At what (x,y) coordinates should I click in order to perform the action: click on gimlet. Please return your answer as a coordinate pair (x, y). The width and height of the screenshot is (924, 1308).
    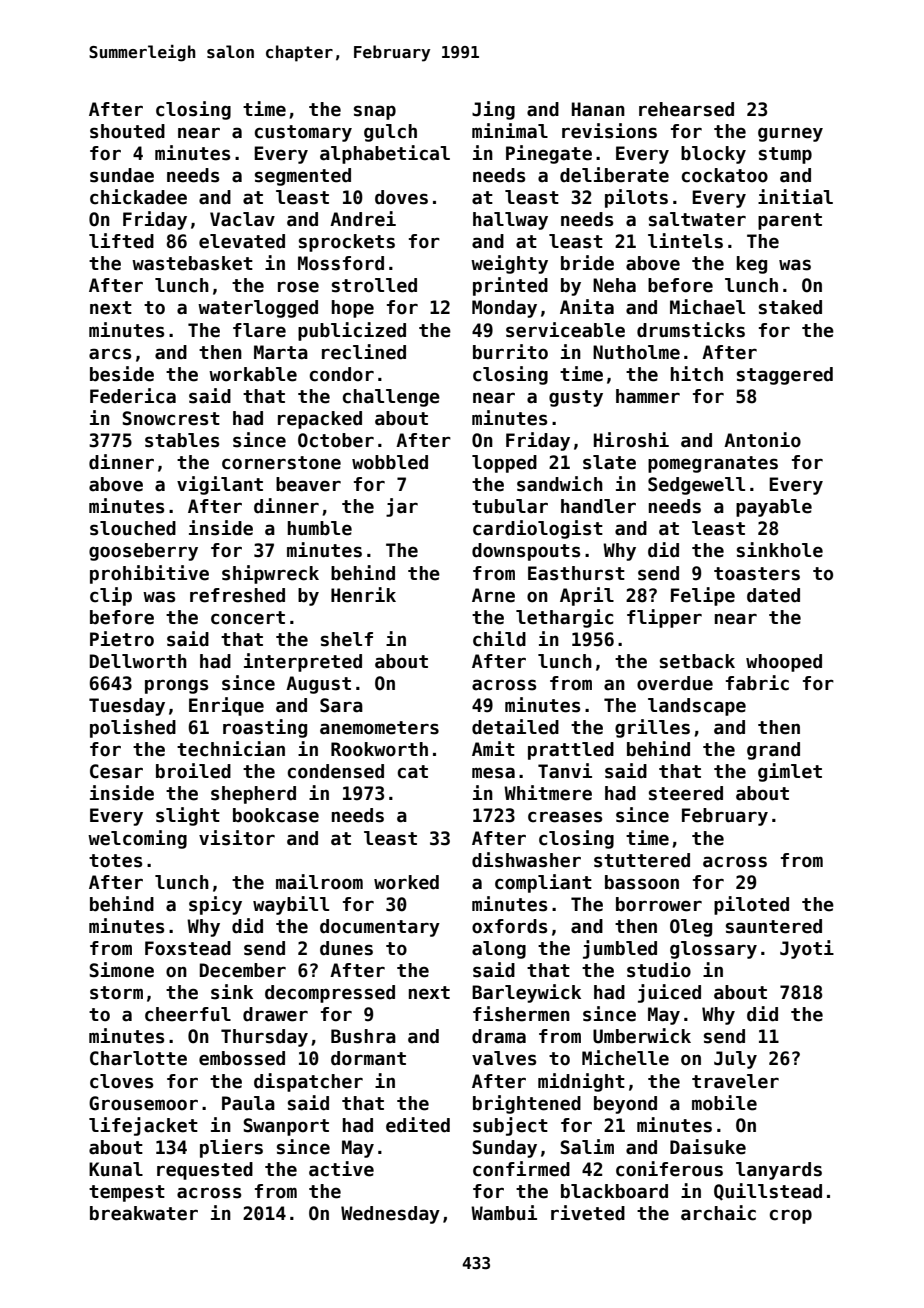
    Looking at the image, I should click on (790, 772).
